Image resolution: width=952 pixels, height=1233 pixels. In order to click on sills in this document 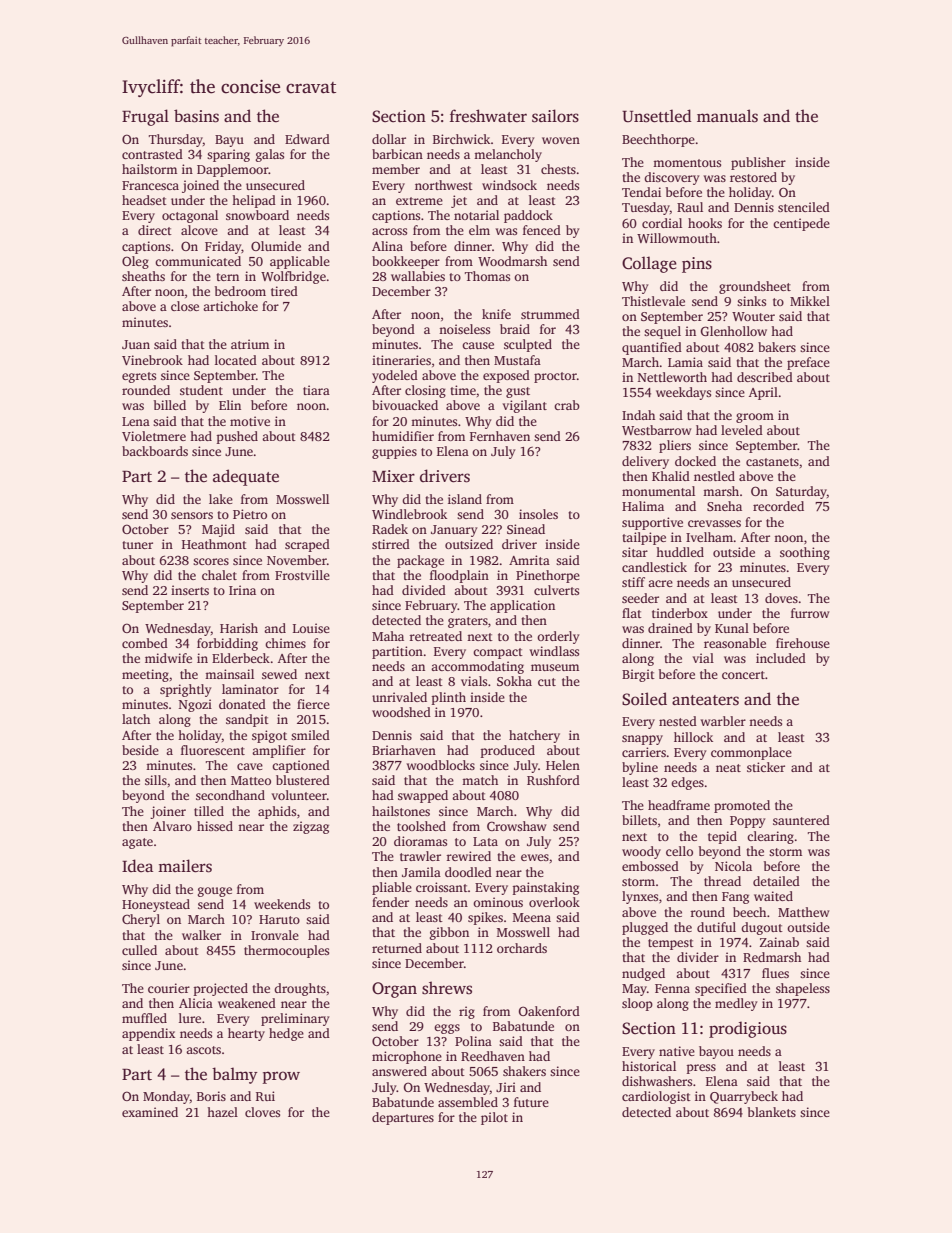, I will do `click(156, 780)`.
